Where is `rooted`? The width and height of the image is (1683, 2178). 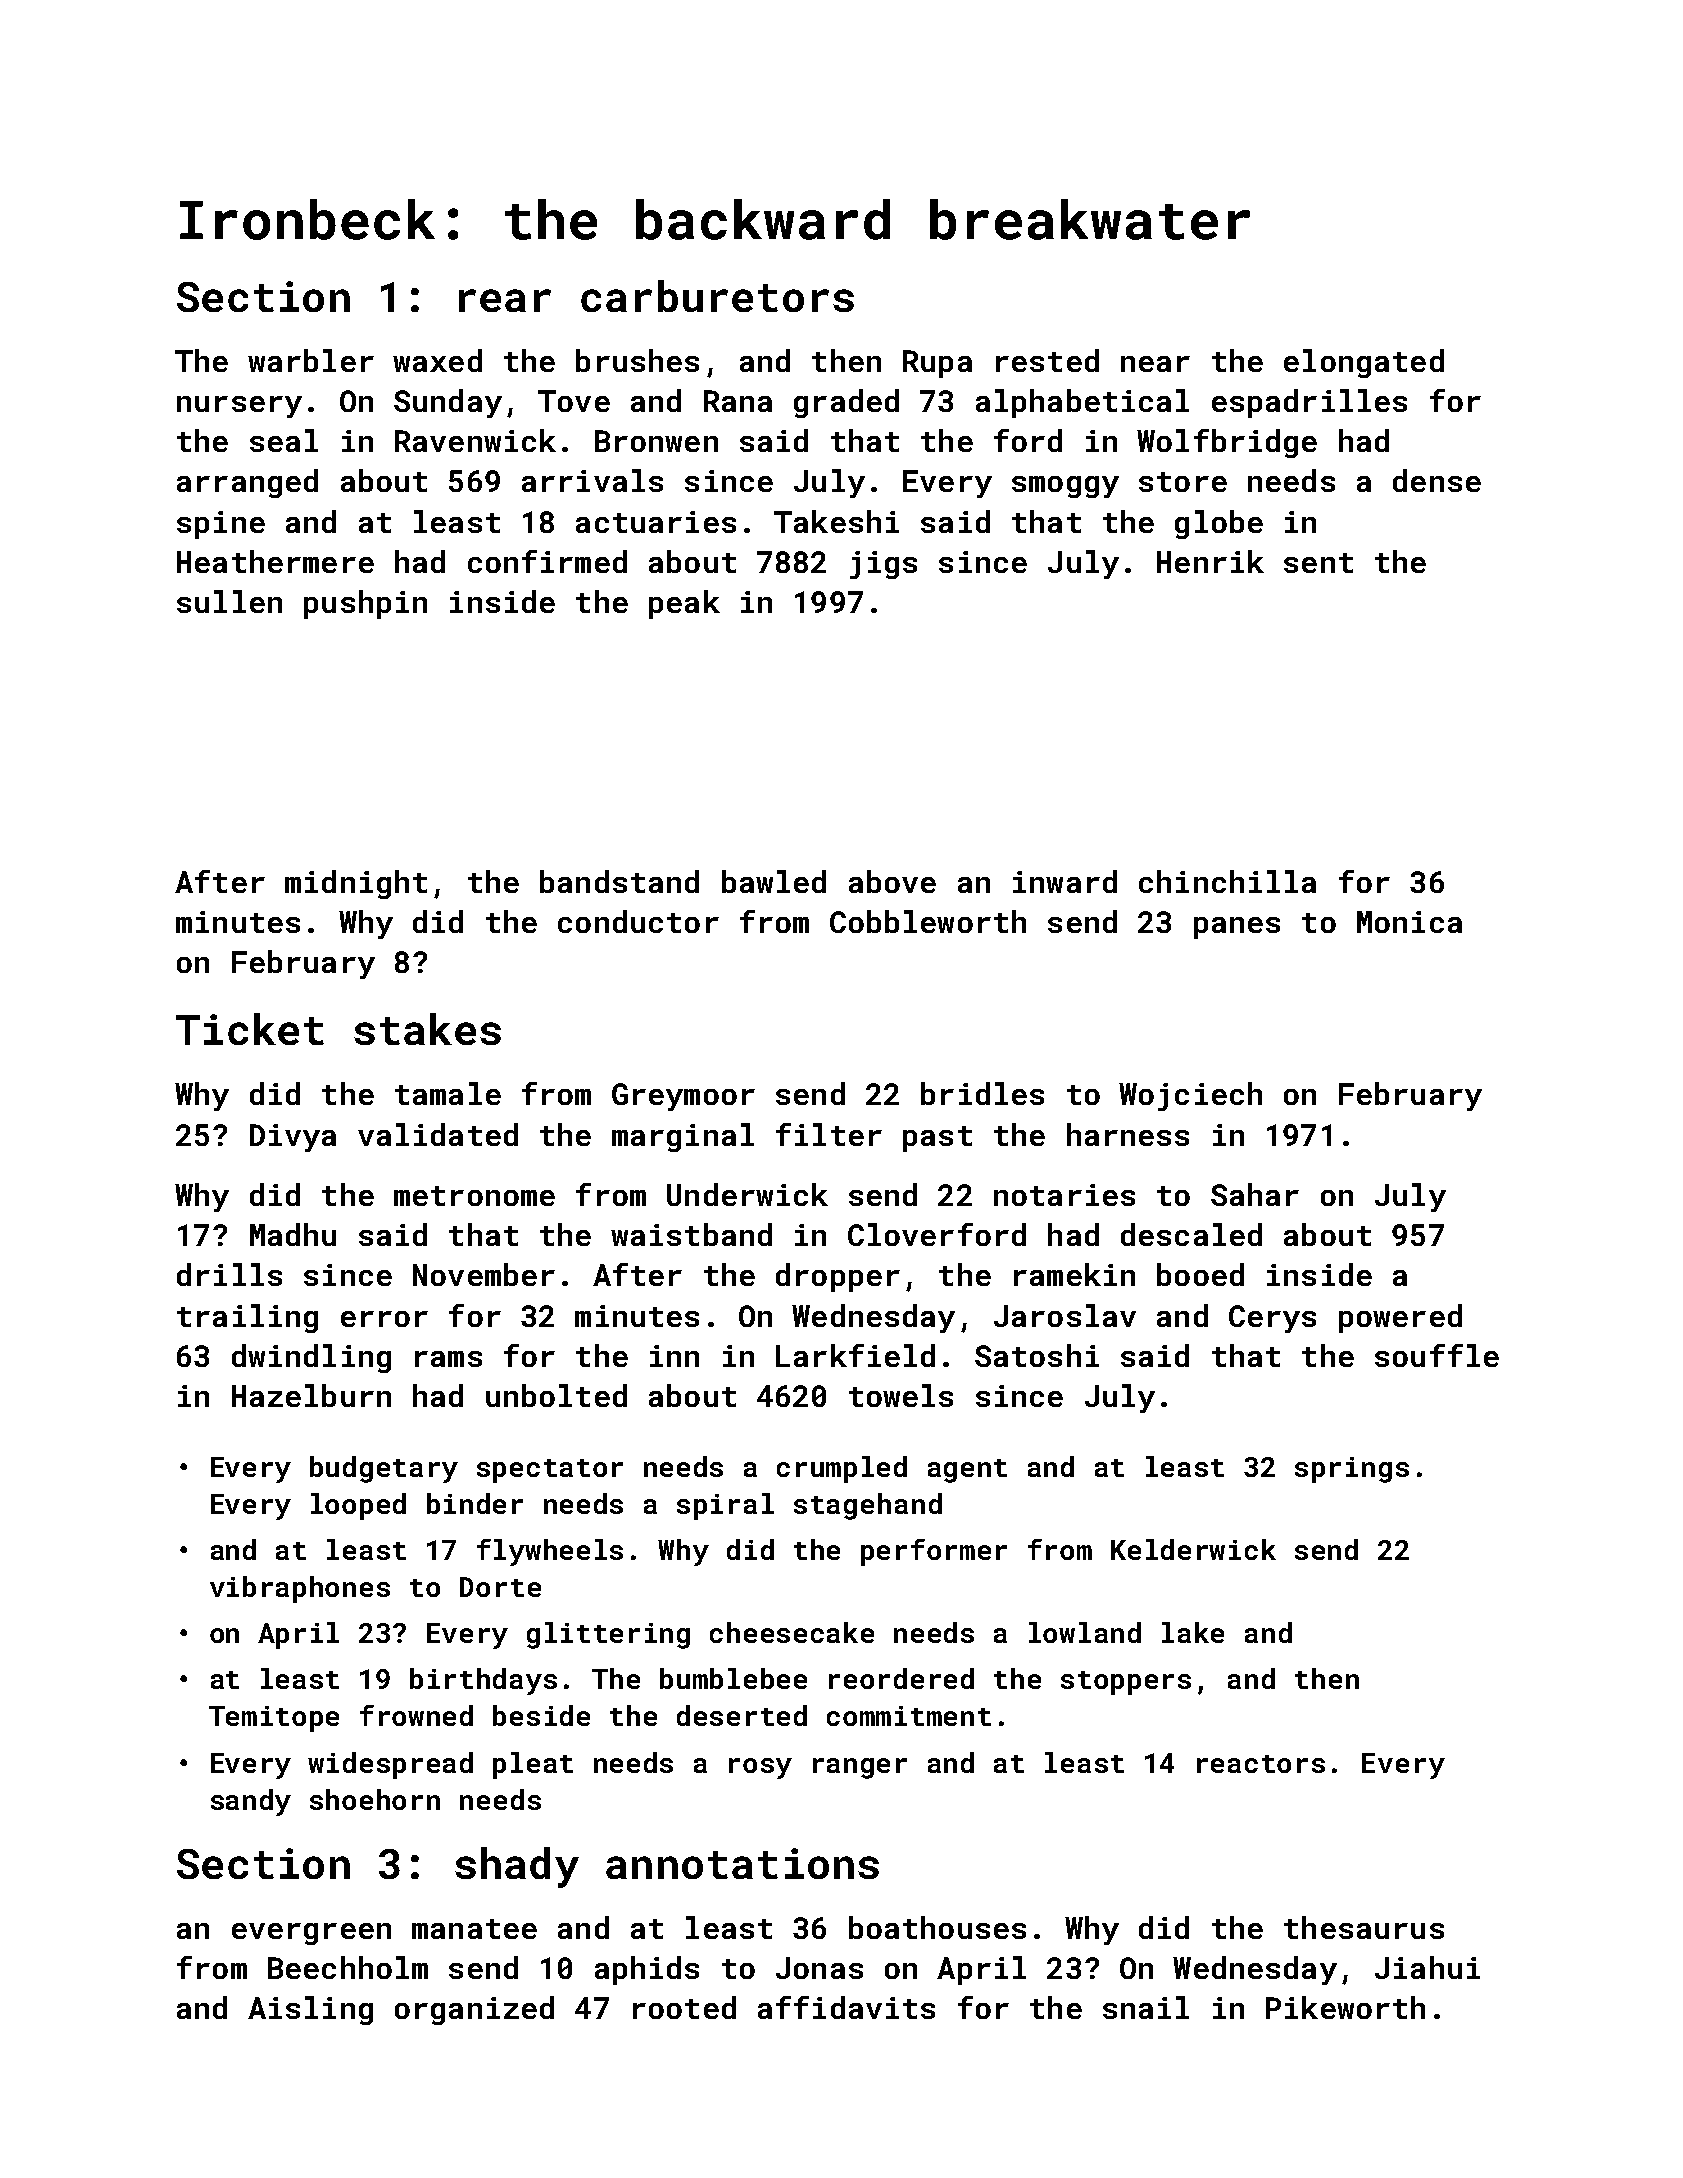 rooted is located at coordinates (684, 2007).
